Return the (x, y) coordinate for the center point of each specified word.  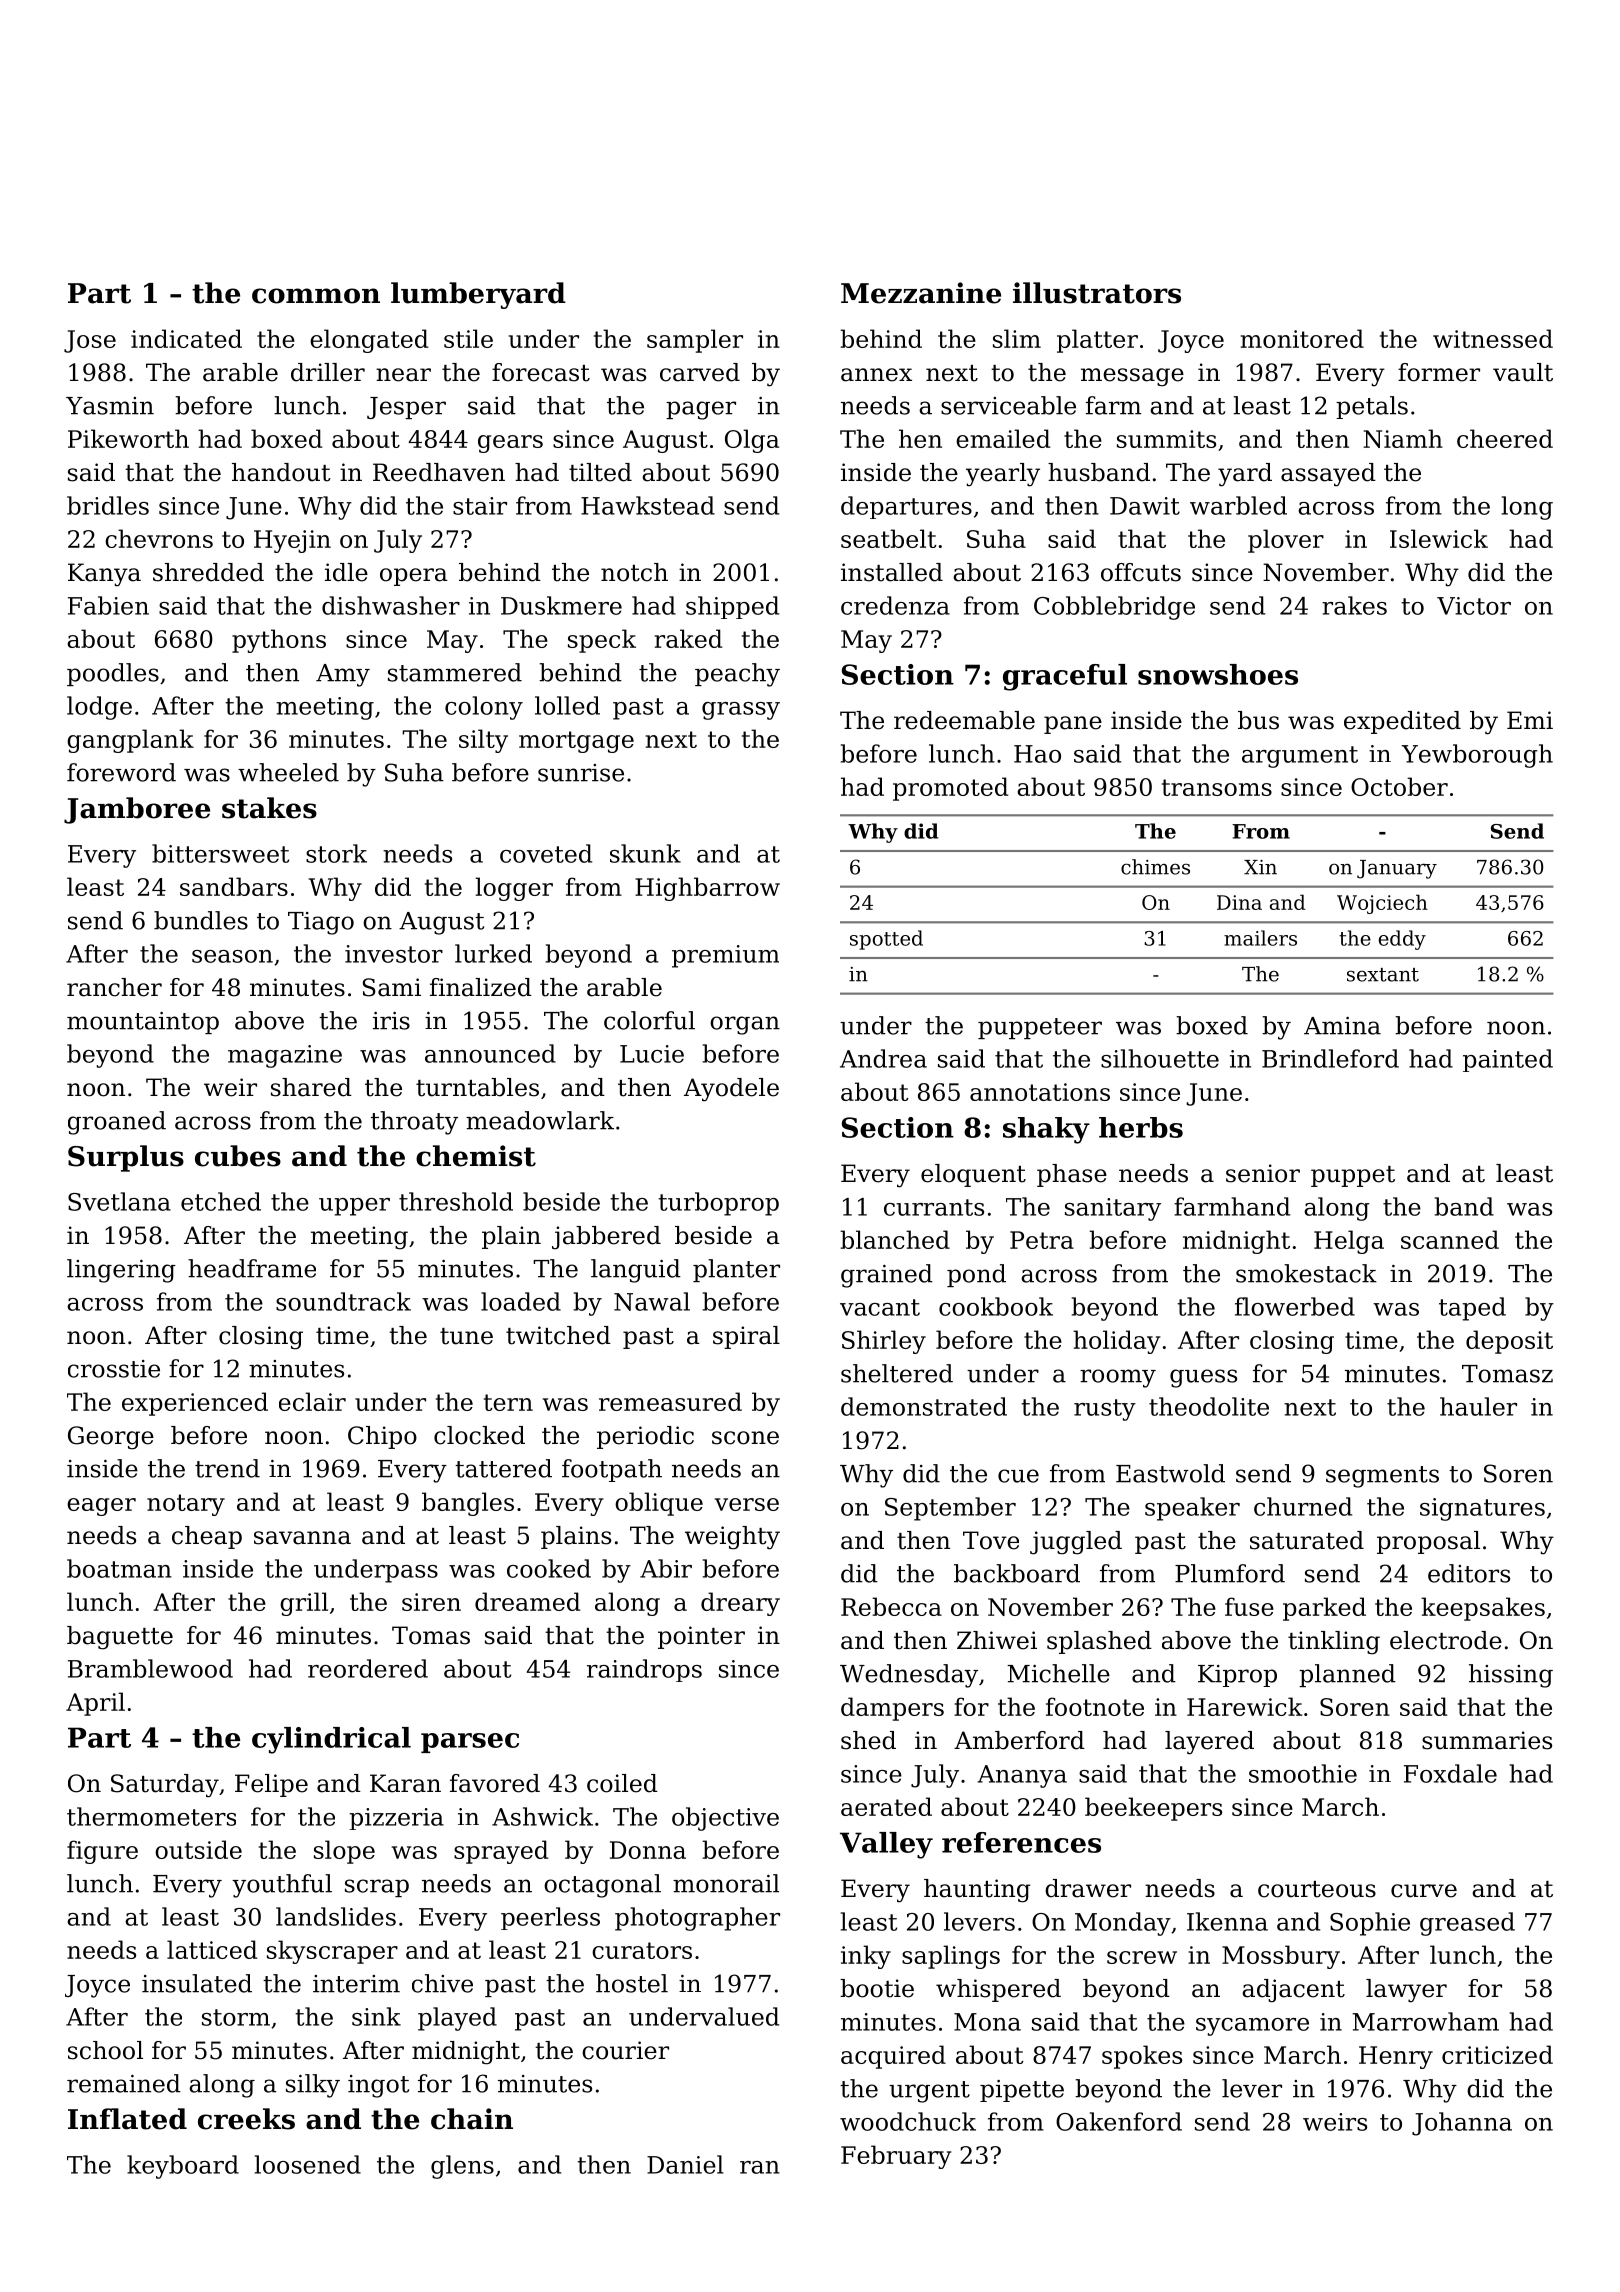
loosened (308, 2164)
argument (1300, 757)
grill (304, 1604)
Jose (90, 341)
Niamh (1403, 438)
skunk (645, 853)
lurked (493, 953)
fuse (1249, 1606)
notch (634, 572)
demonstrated (924, 1406)
